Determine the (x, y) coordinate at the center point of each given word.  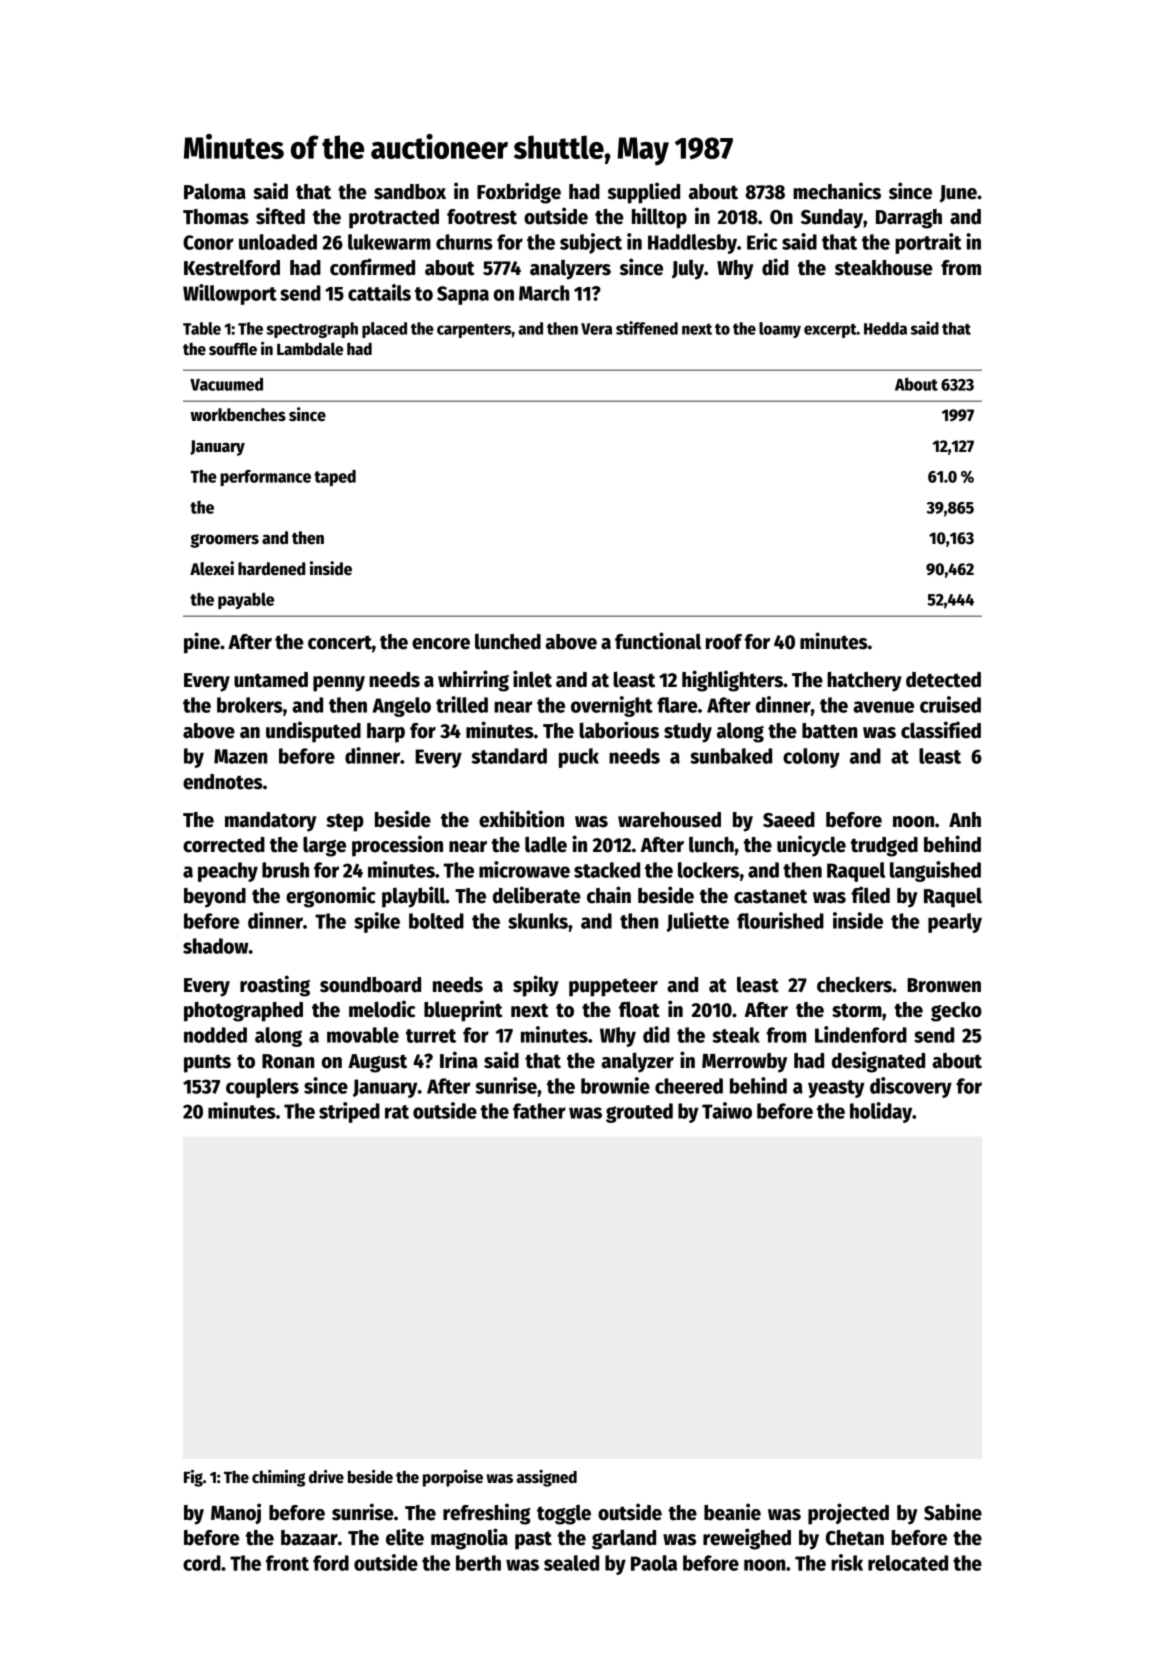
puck (579, 758)
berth (478, 1563)
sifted (280, 216)
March (544, 293)
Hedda (885, 328)
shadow (216, 946)
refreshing (487, 1514)
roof (724, 642)
